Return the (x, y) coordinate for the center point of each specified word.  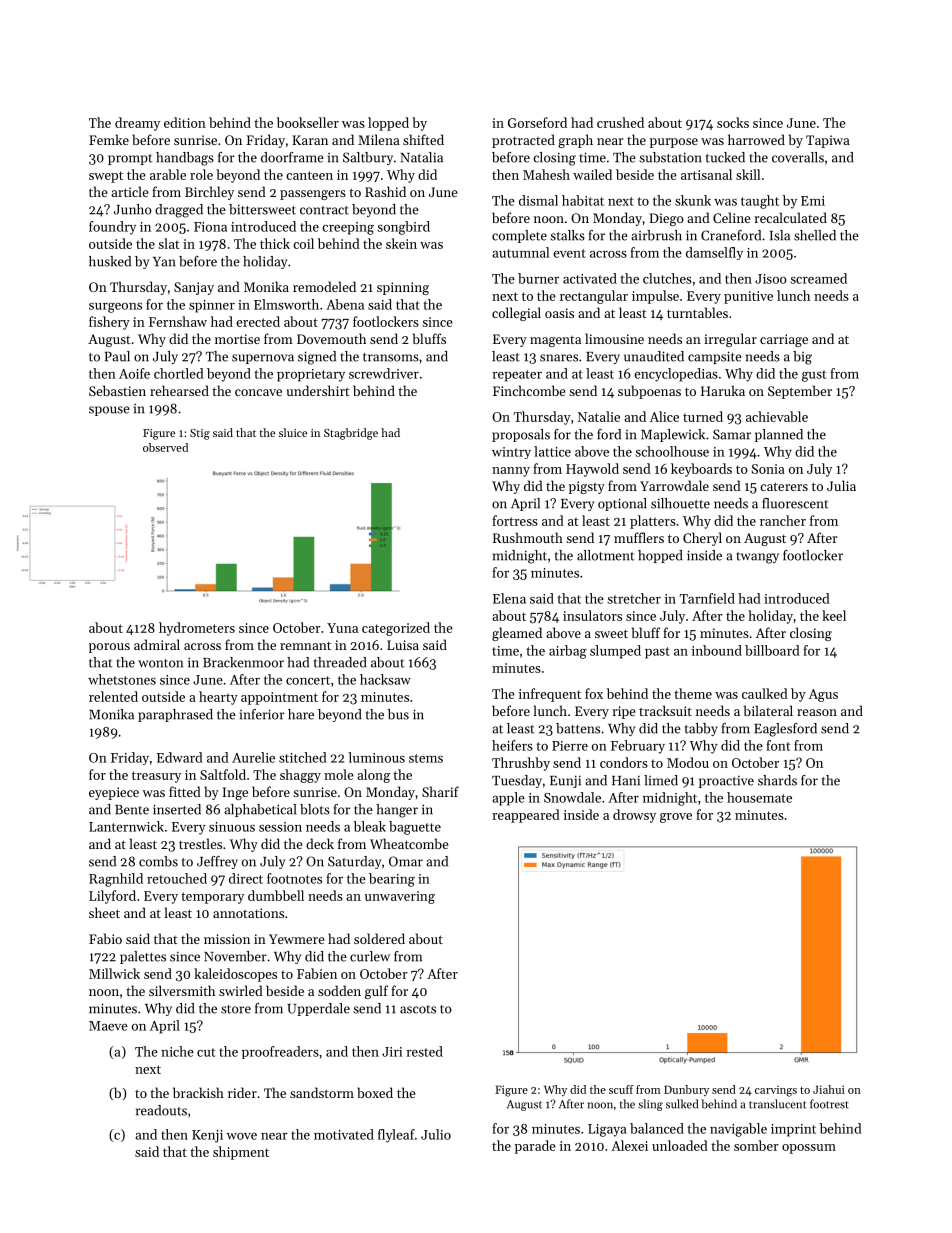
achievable (777, 416)
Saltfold (223, 774)
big (802, 358)
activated (590, 278)
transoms (391, 357)
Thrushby (521, 764)
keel (834, 615)
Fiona (210, 227)
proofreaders (280, 1052)
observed (165, 447)
